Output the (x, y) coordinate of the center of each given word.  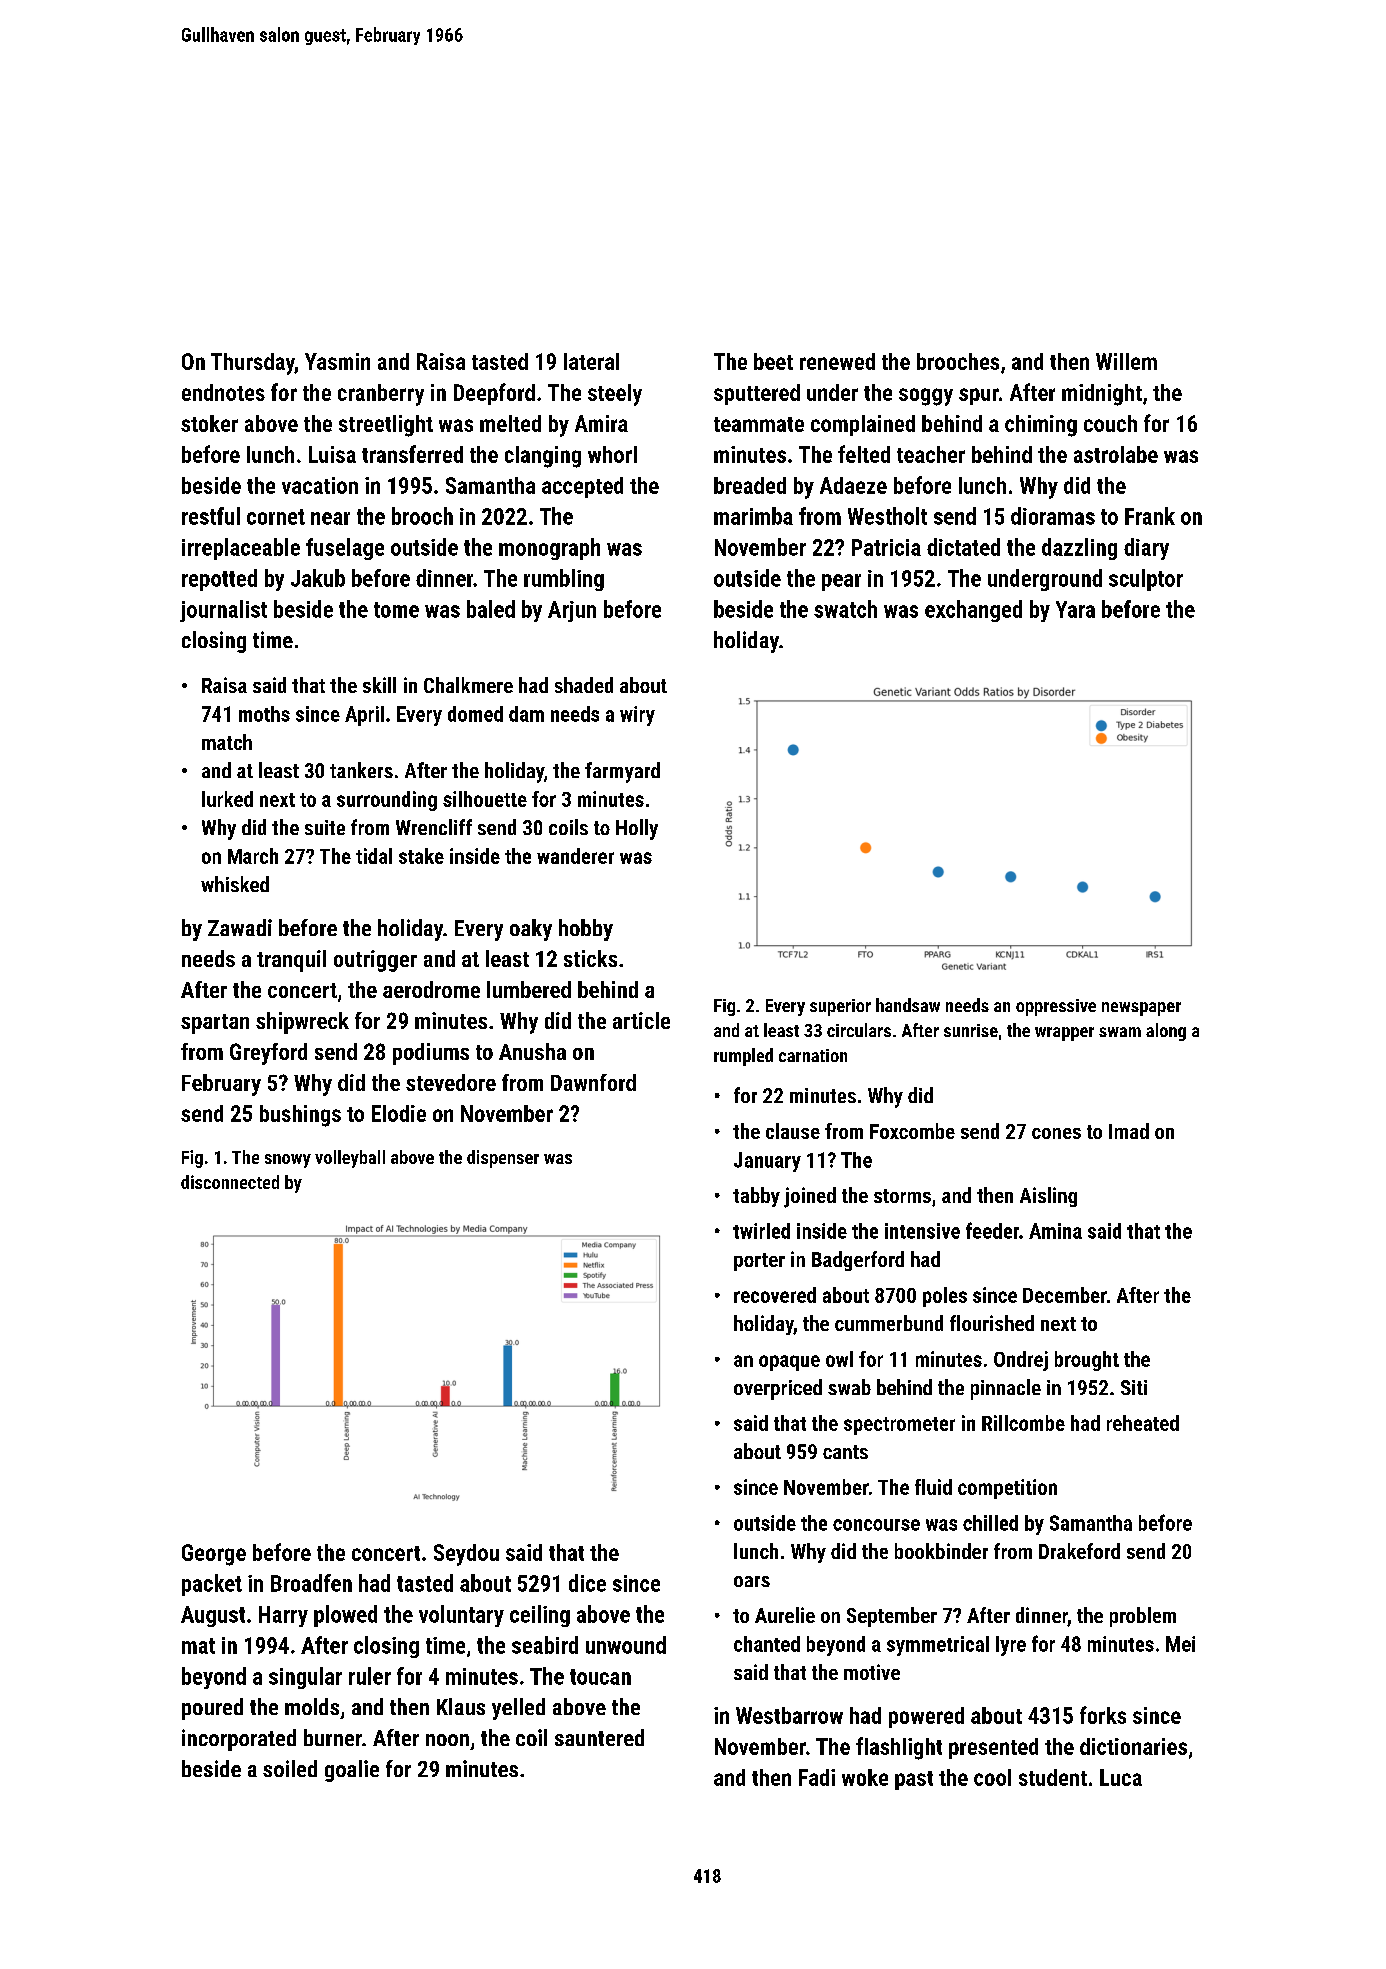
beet (773, 361)
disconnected (230, 1182)
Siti (1134, 1387)
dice (587, 1583)
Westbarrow (789, 1715)
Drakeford (1079, 1551)
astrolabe (1116, 454)
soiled (290, 1768)
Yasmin (337, 361)
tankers (361, 770)
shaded (584, 685)
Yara (1075, 609)
